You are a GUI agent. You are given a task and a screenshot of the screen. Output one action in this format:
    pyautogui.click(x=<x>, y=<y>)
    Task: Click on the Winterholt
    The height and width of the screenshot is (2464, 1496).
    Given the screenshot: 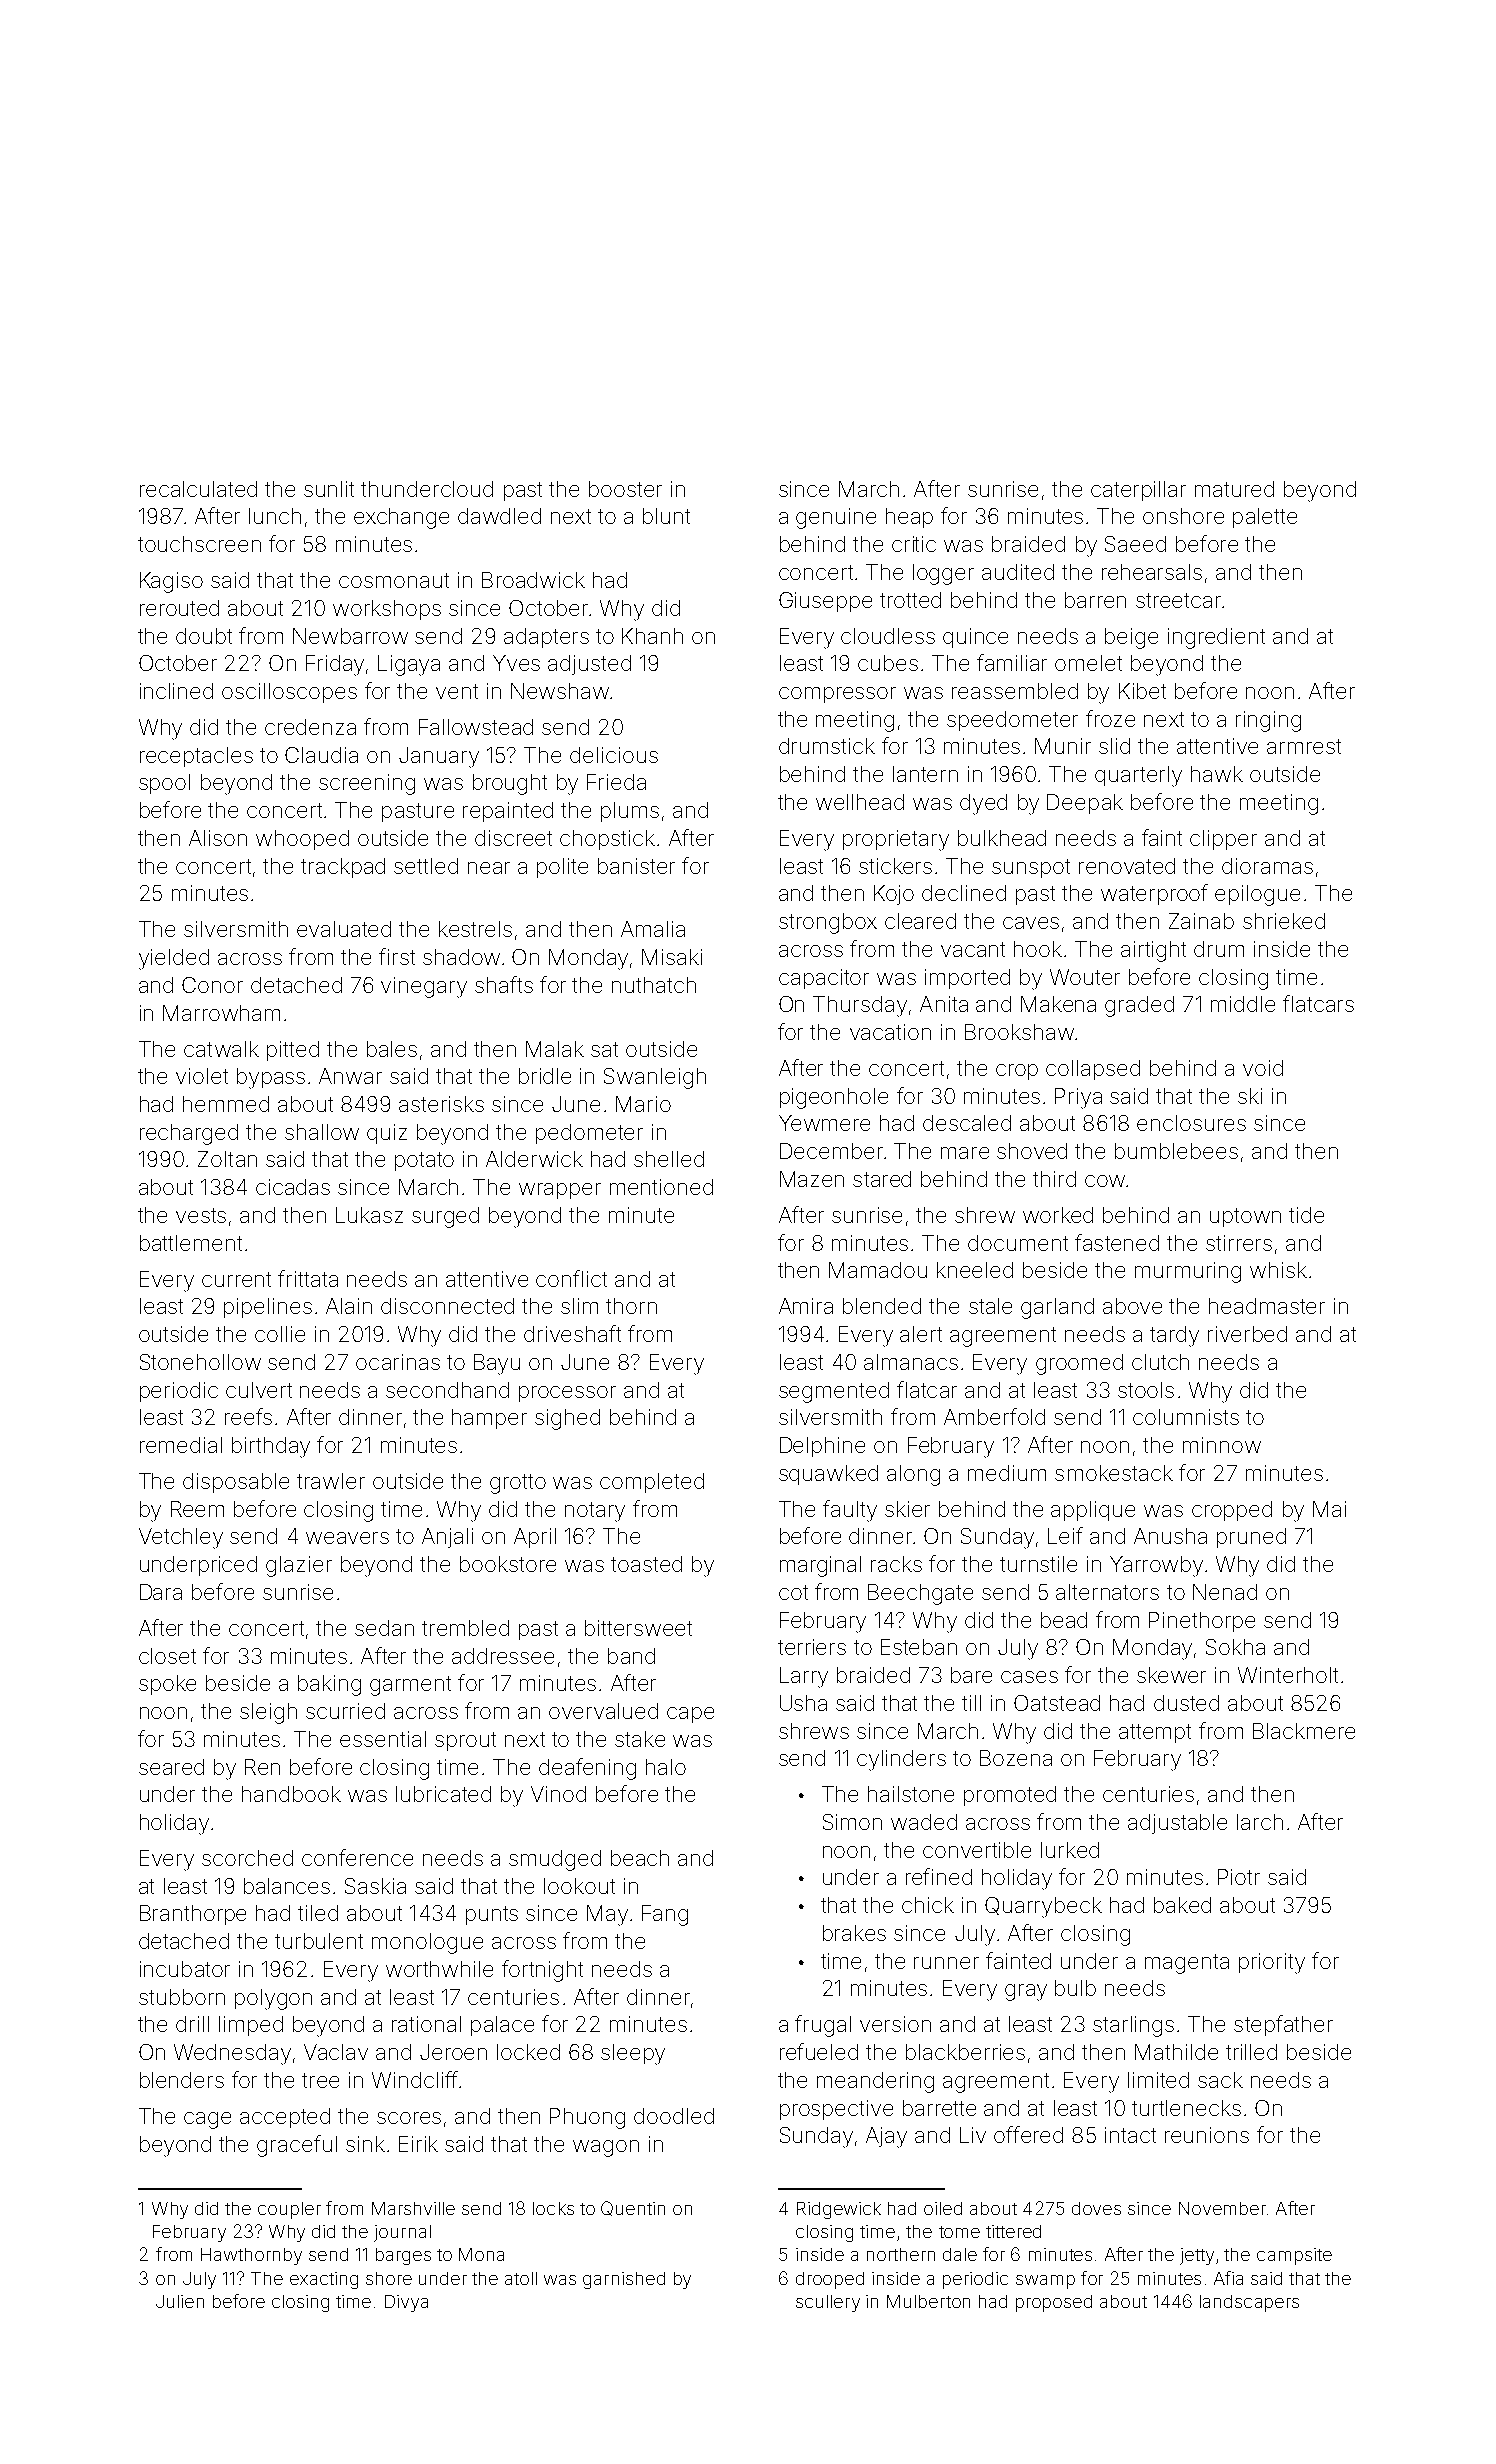 What is the action you would take?
    pyautogui.click(x=1288, y=1675)
